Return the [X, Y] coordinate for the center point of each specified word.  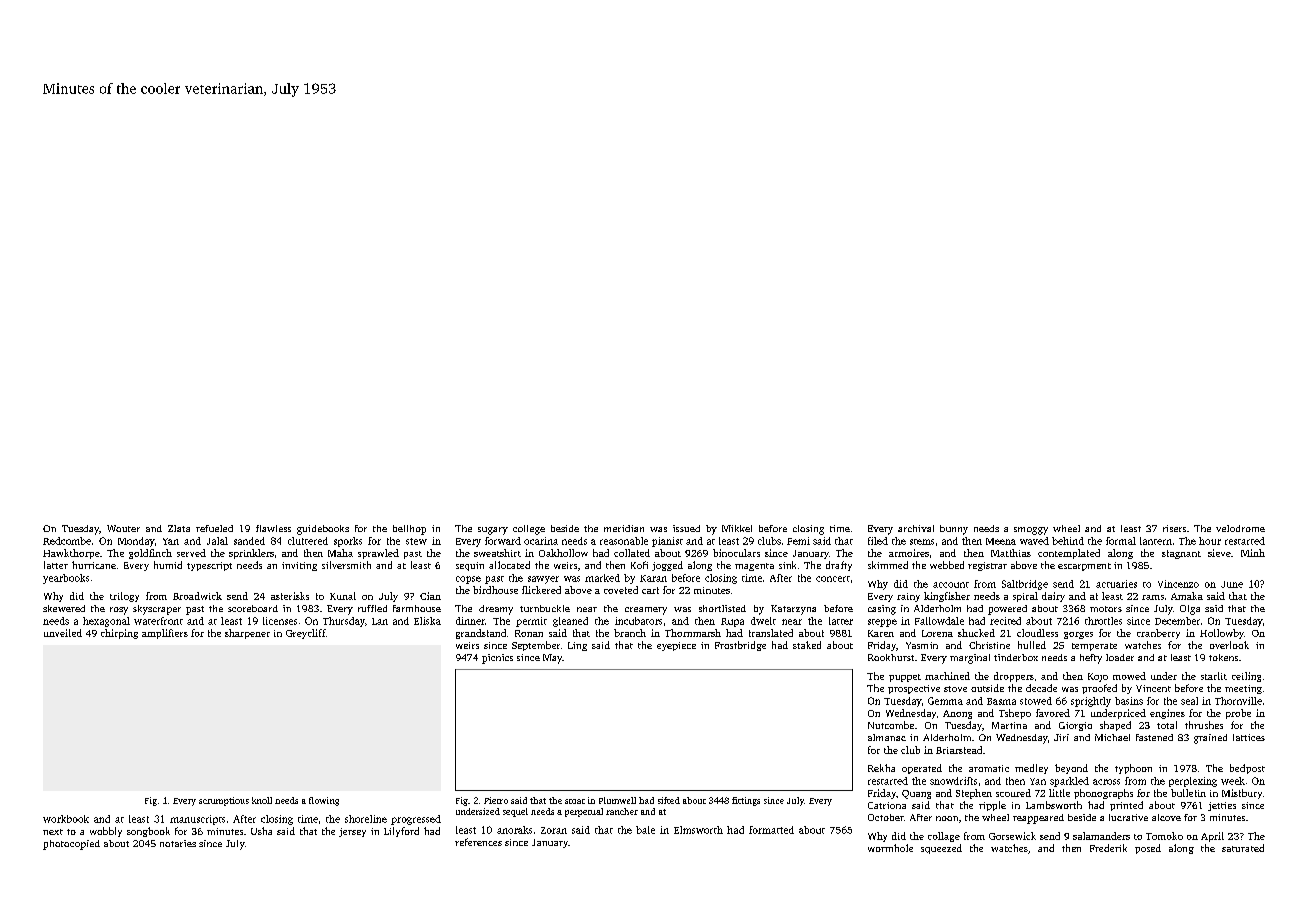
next [53, 832]
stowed [1036, 701]
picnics [497, 659]
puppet [905, 678]
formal [1121, 541]
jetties [1222, 806]
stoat [575, 801]
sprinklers [251, 554]
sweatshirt [497, 553]
